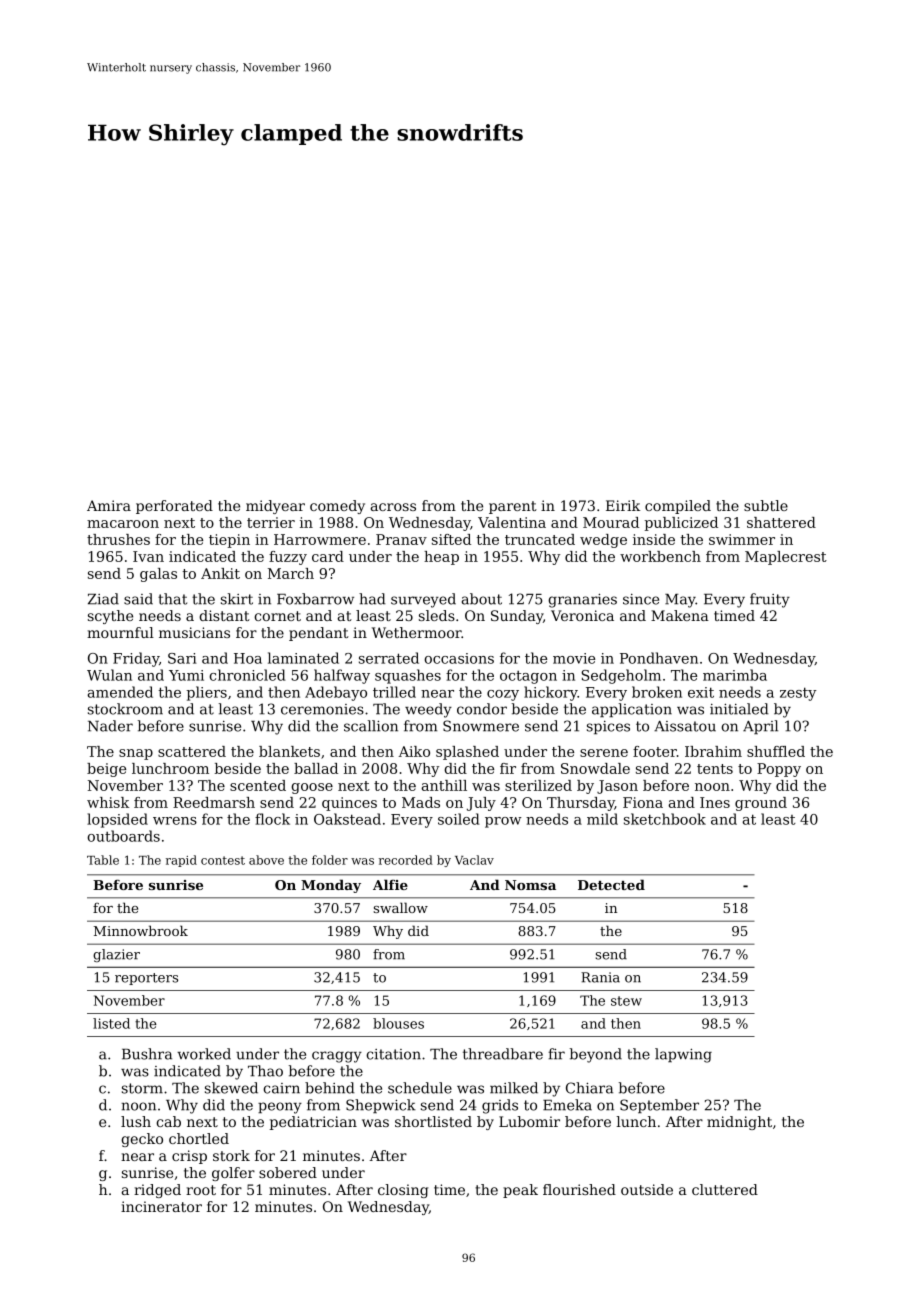  What do you see at coordinates (683, 1055) in the document?
I see `lapwing` at bounding box center [683, 1055].
